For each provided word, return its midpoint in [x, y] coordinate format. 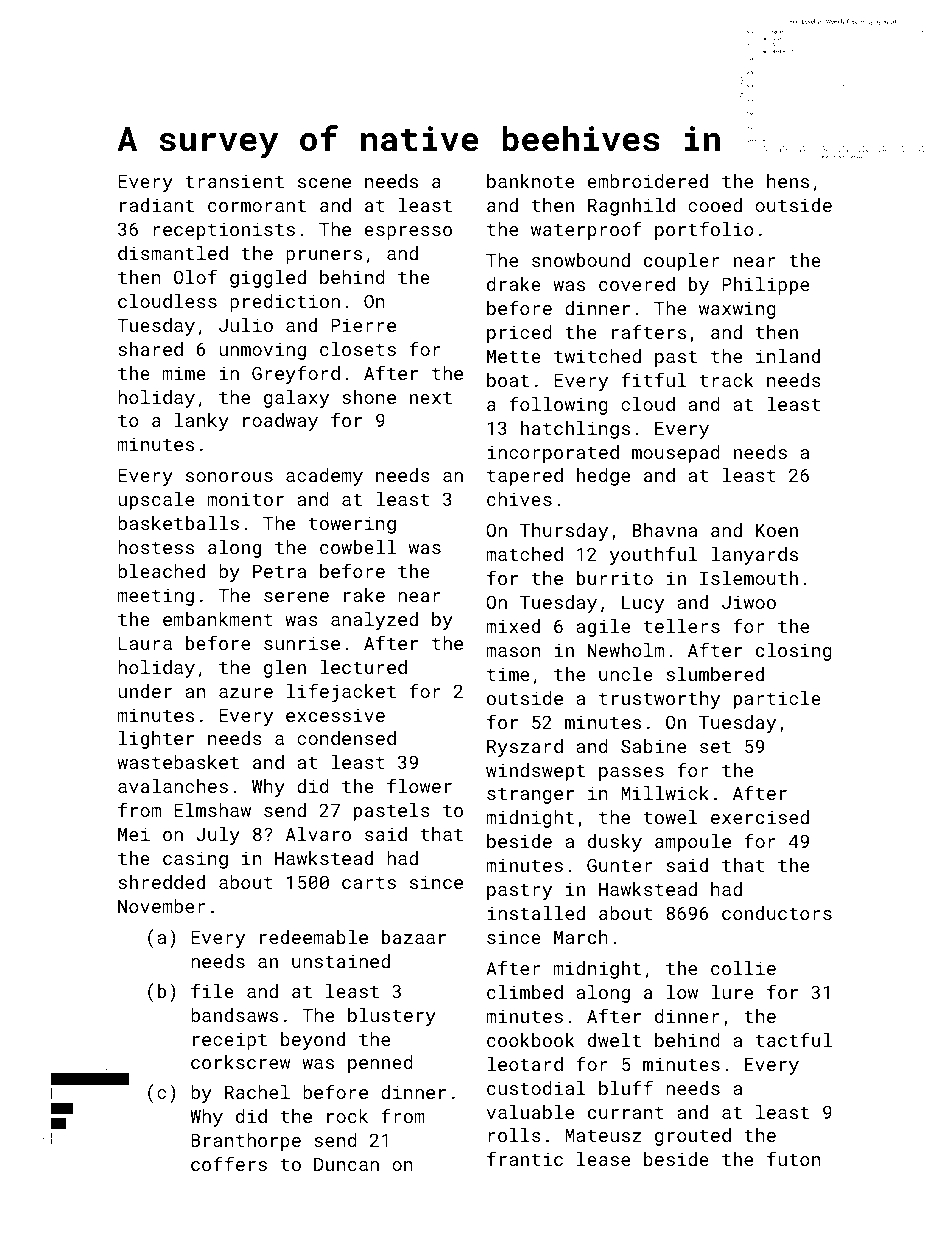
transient [234, 181]
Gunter [619, 865]
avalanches [173, 786]
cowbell [358, 547]
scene [324, 183]
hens [788, 181]
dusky [615, 843]
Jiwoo [749, 602]
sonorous [229, 477]
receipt [230, 1041]
